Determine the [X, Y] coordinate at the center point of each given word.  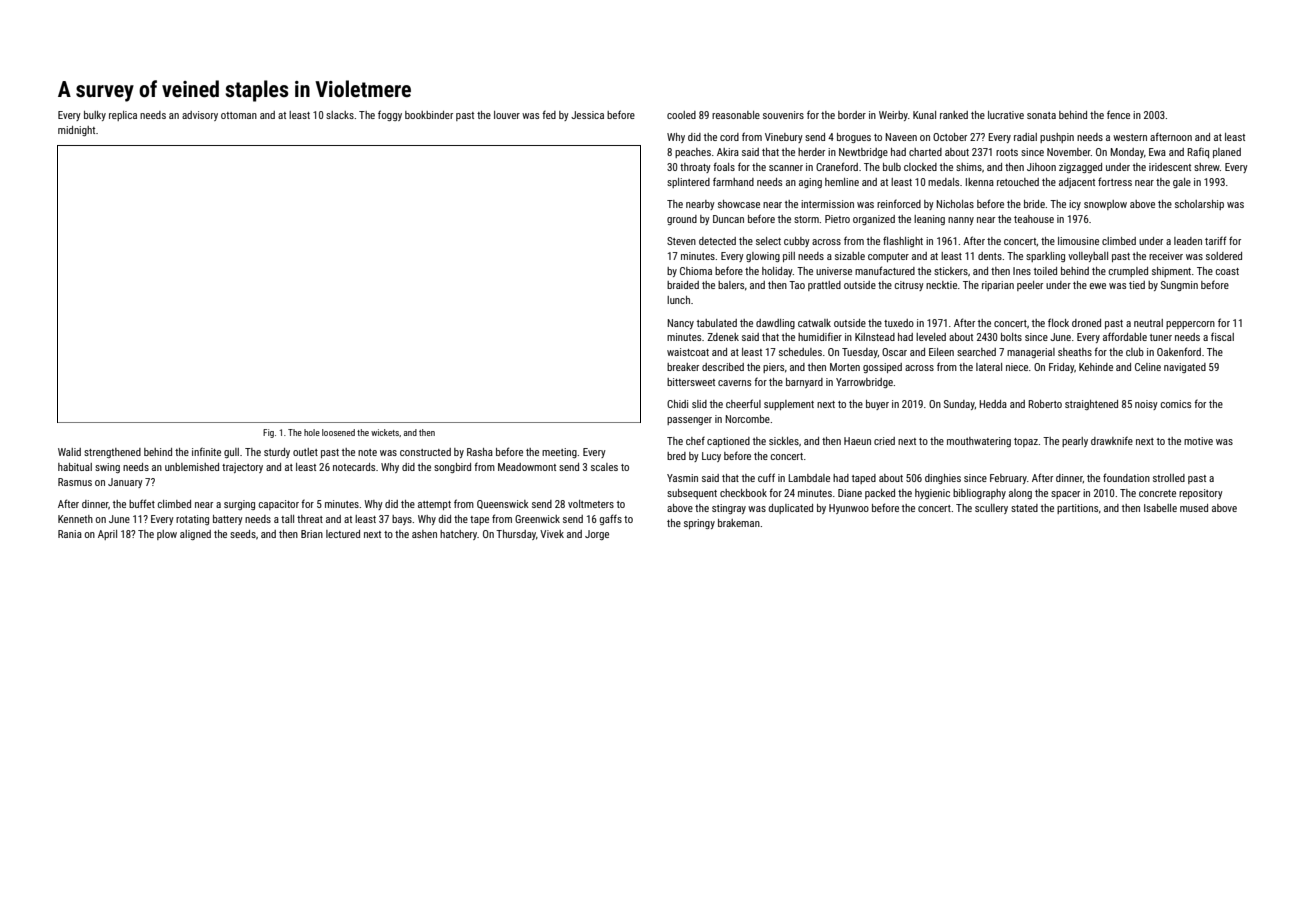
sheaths [1075, 352]
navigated [1185, 368]
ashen [424, 534]
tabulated [717, 323]
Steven [681, 241]
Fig [268, 433]
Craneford [837, 166]
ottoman [239, 115]
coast [1227, 271]
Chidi [677, 404]
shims [969, 167]
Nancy [680, 324]
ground [682, 220]
